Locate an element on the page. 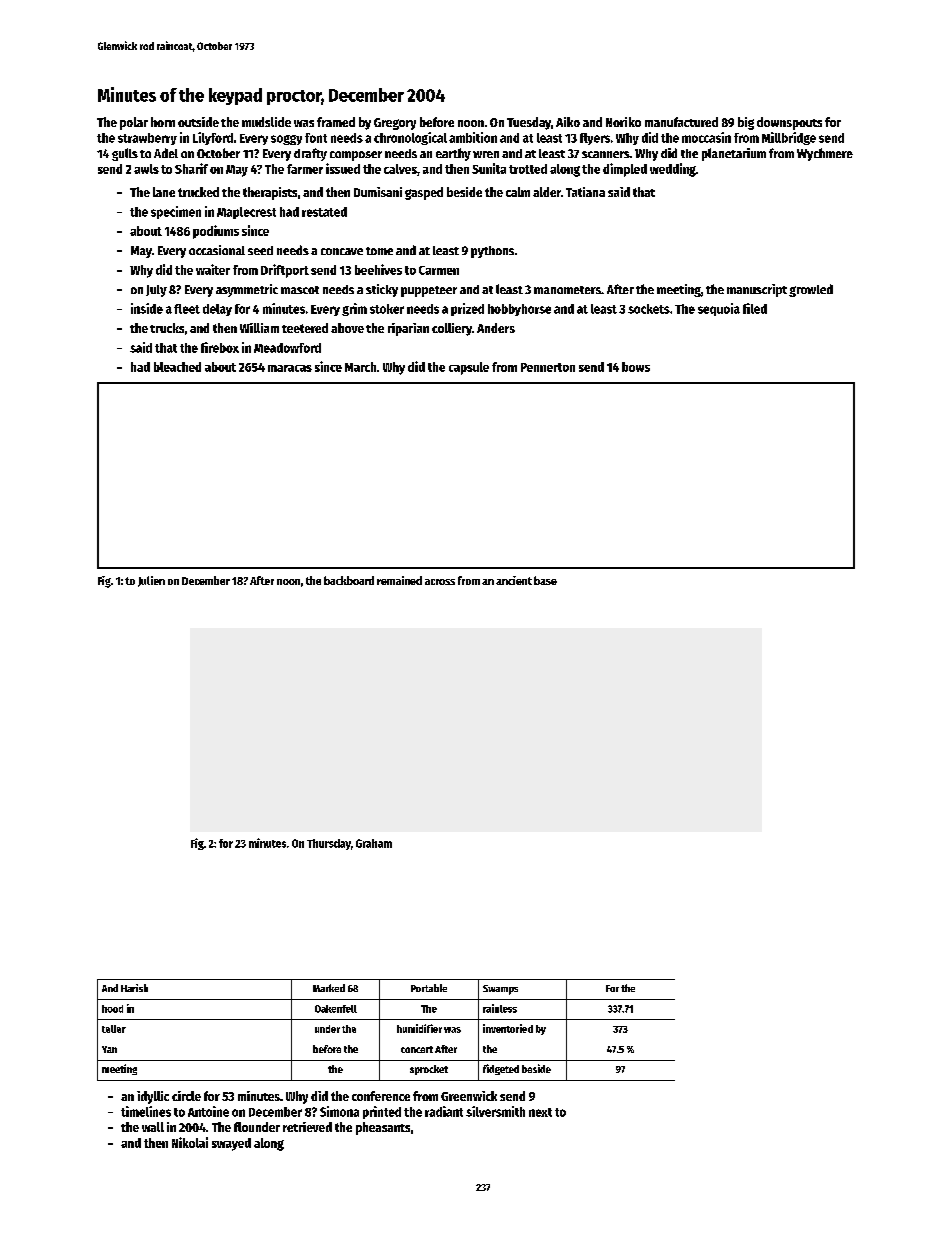 This image has height=1233, width=952. across is located at coordinates (440, 582).
